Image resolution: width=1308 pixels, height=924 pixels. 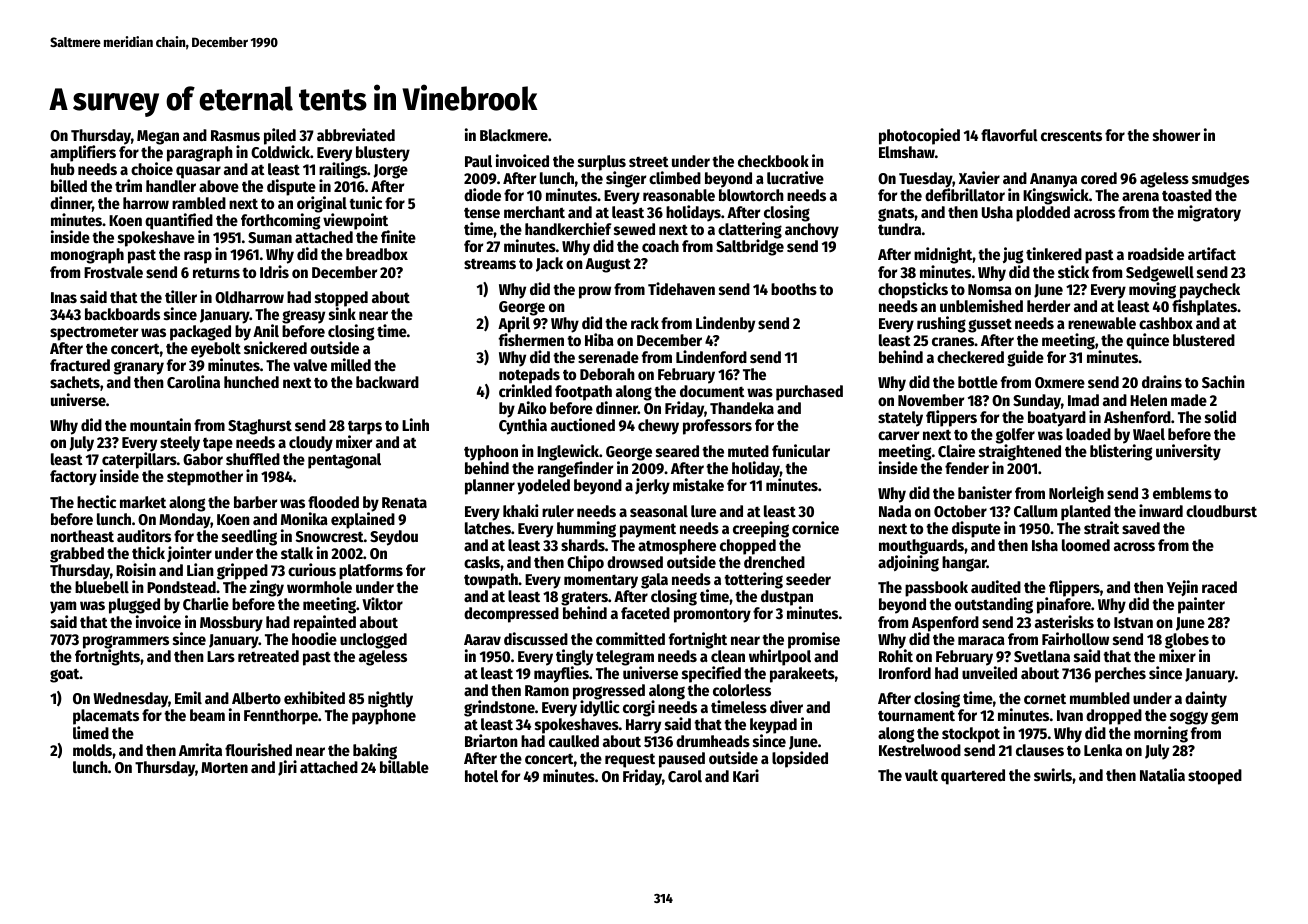 I want to click on tunic, so click(x=365, y=202).
